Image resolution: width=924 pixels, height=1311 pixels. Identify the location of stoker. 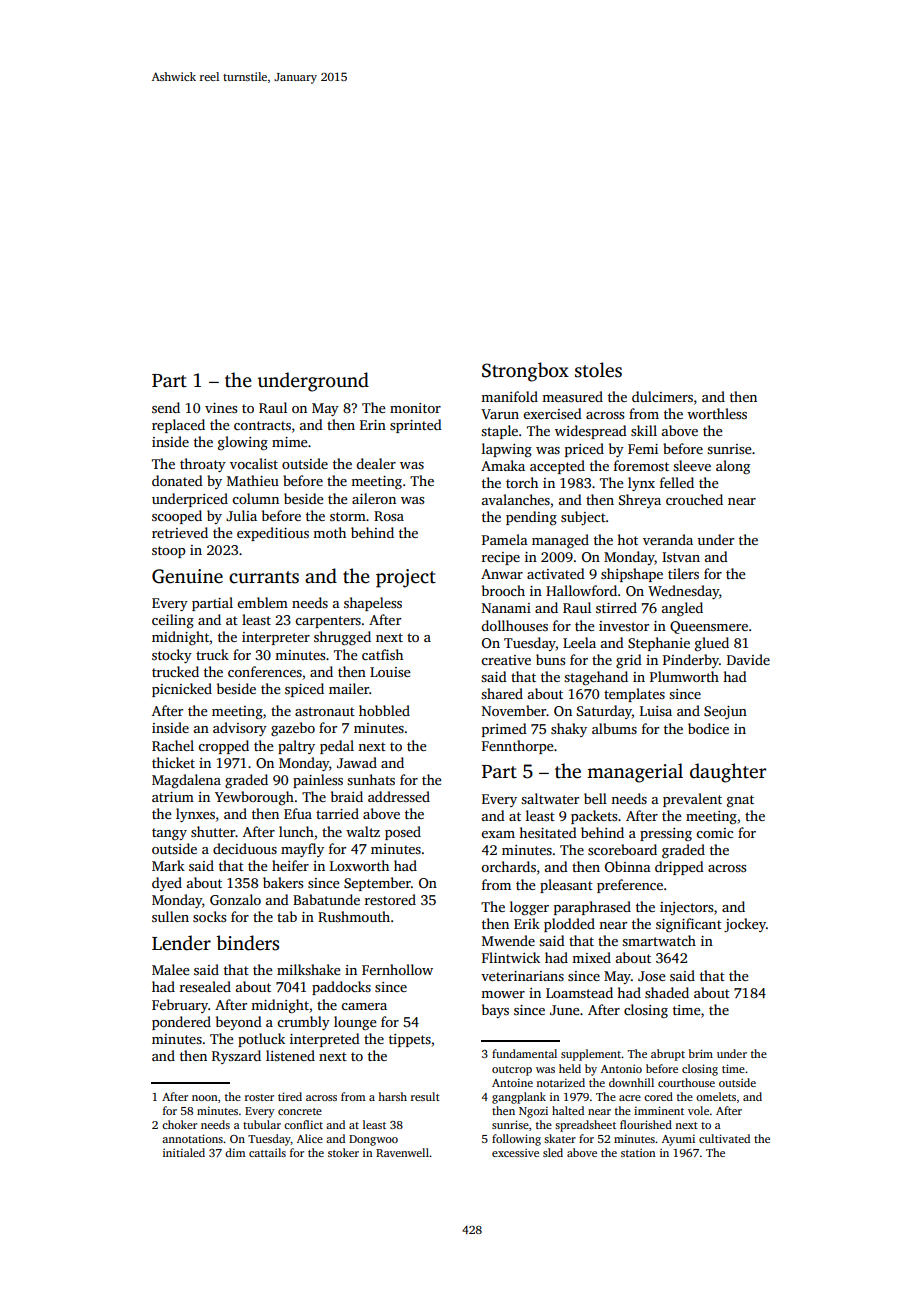
(343, 1152).
